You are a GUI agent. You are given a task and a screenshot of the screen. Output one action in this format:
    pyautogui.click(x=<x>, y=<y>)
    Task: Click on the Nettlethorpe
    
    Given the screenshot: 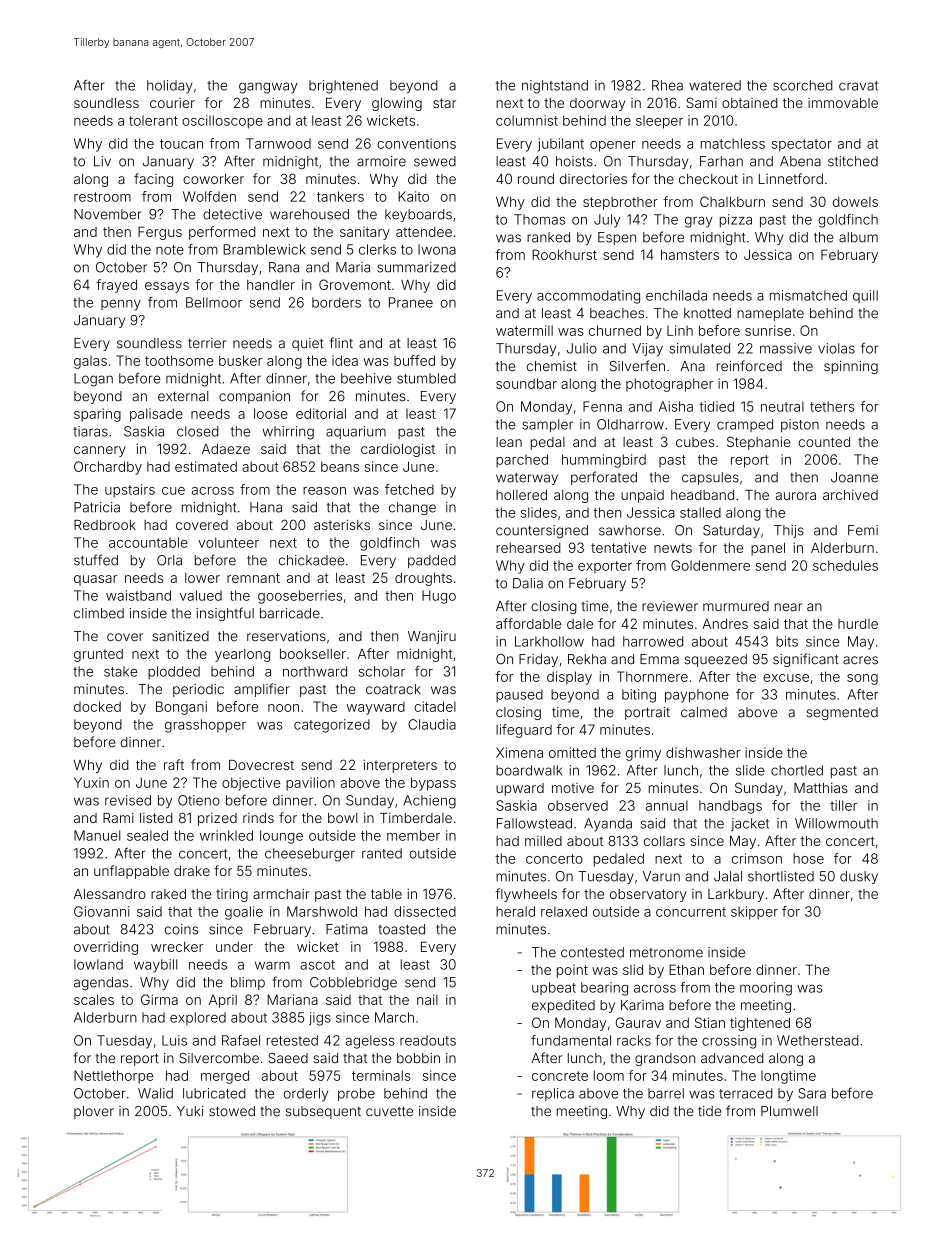 What is the action you would take?
    pyautogui.click(x=113, y=1077)
